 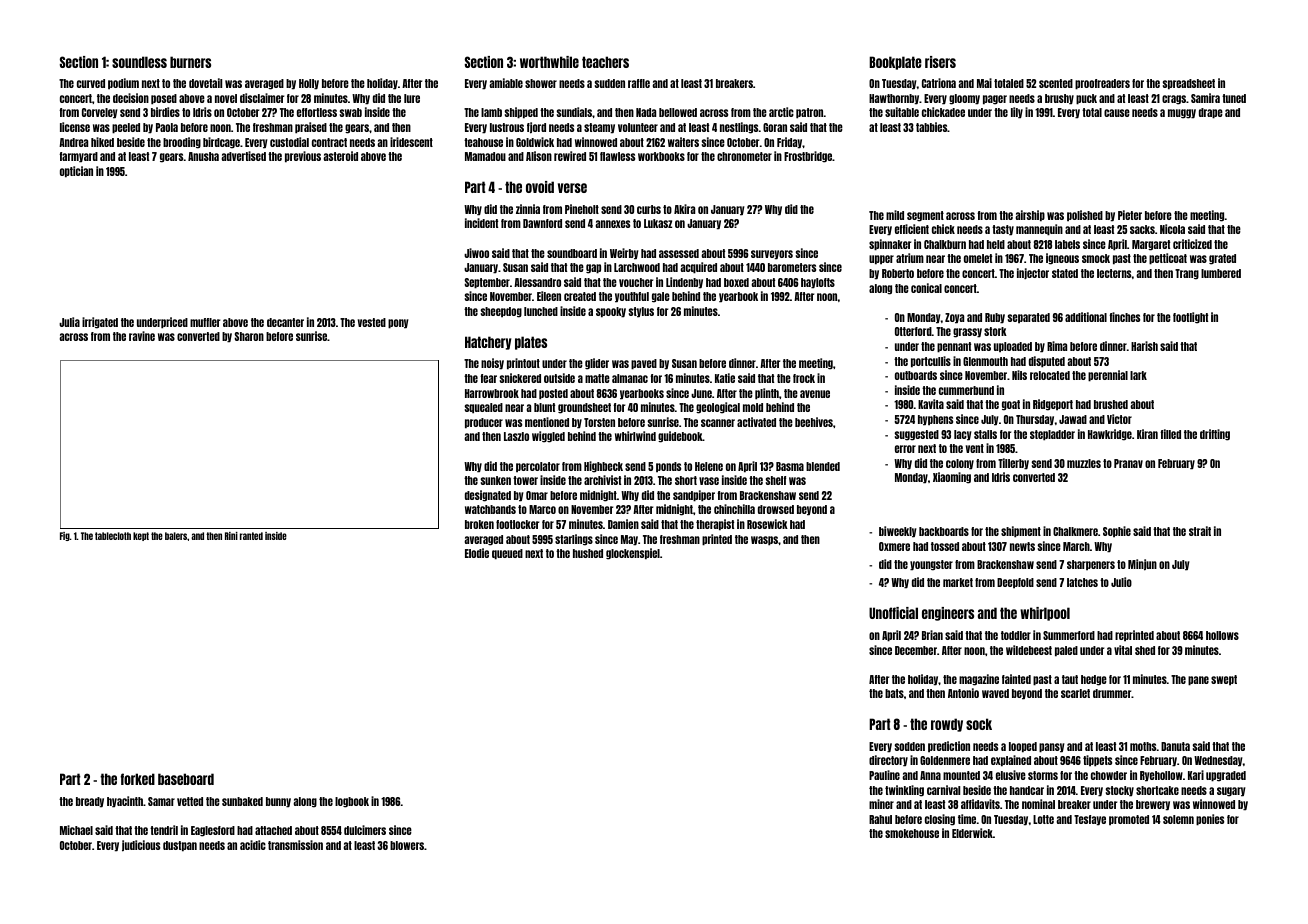 What do you see at coordinates (814, 422) in the page?
I see `beehives` at bounding box center [814, 422].
